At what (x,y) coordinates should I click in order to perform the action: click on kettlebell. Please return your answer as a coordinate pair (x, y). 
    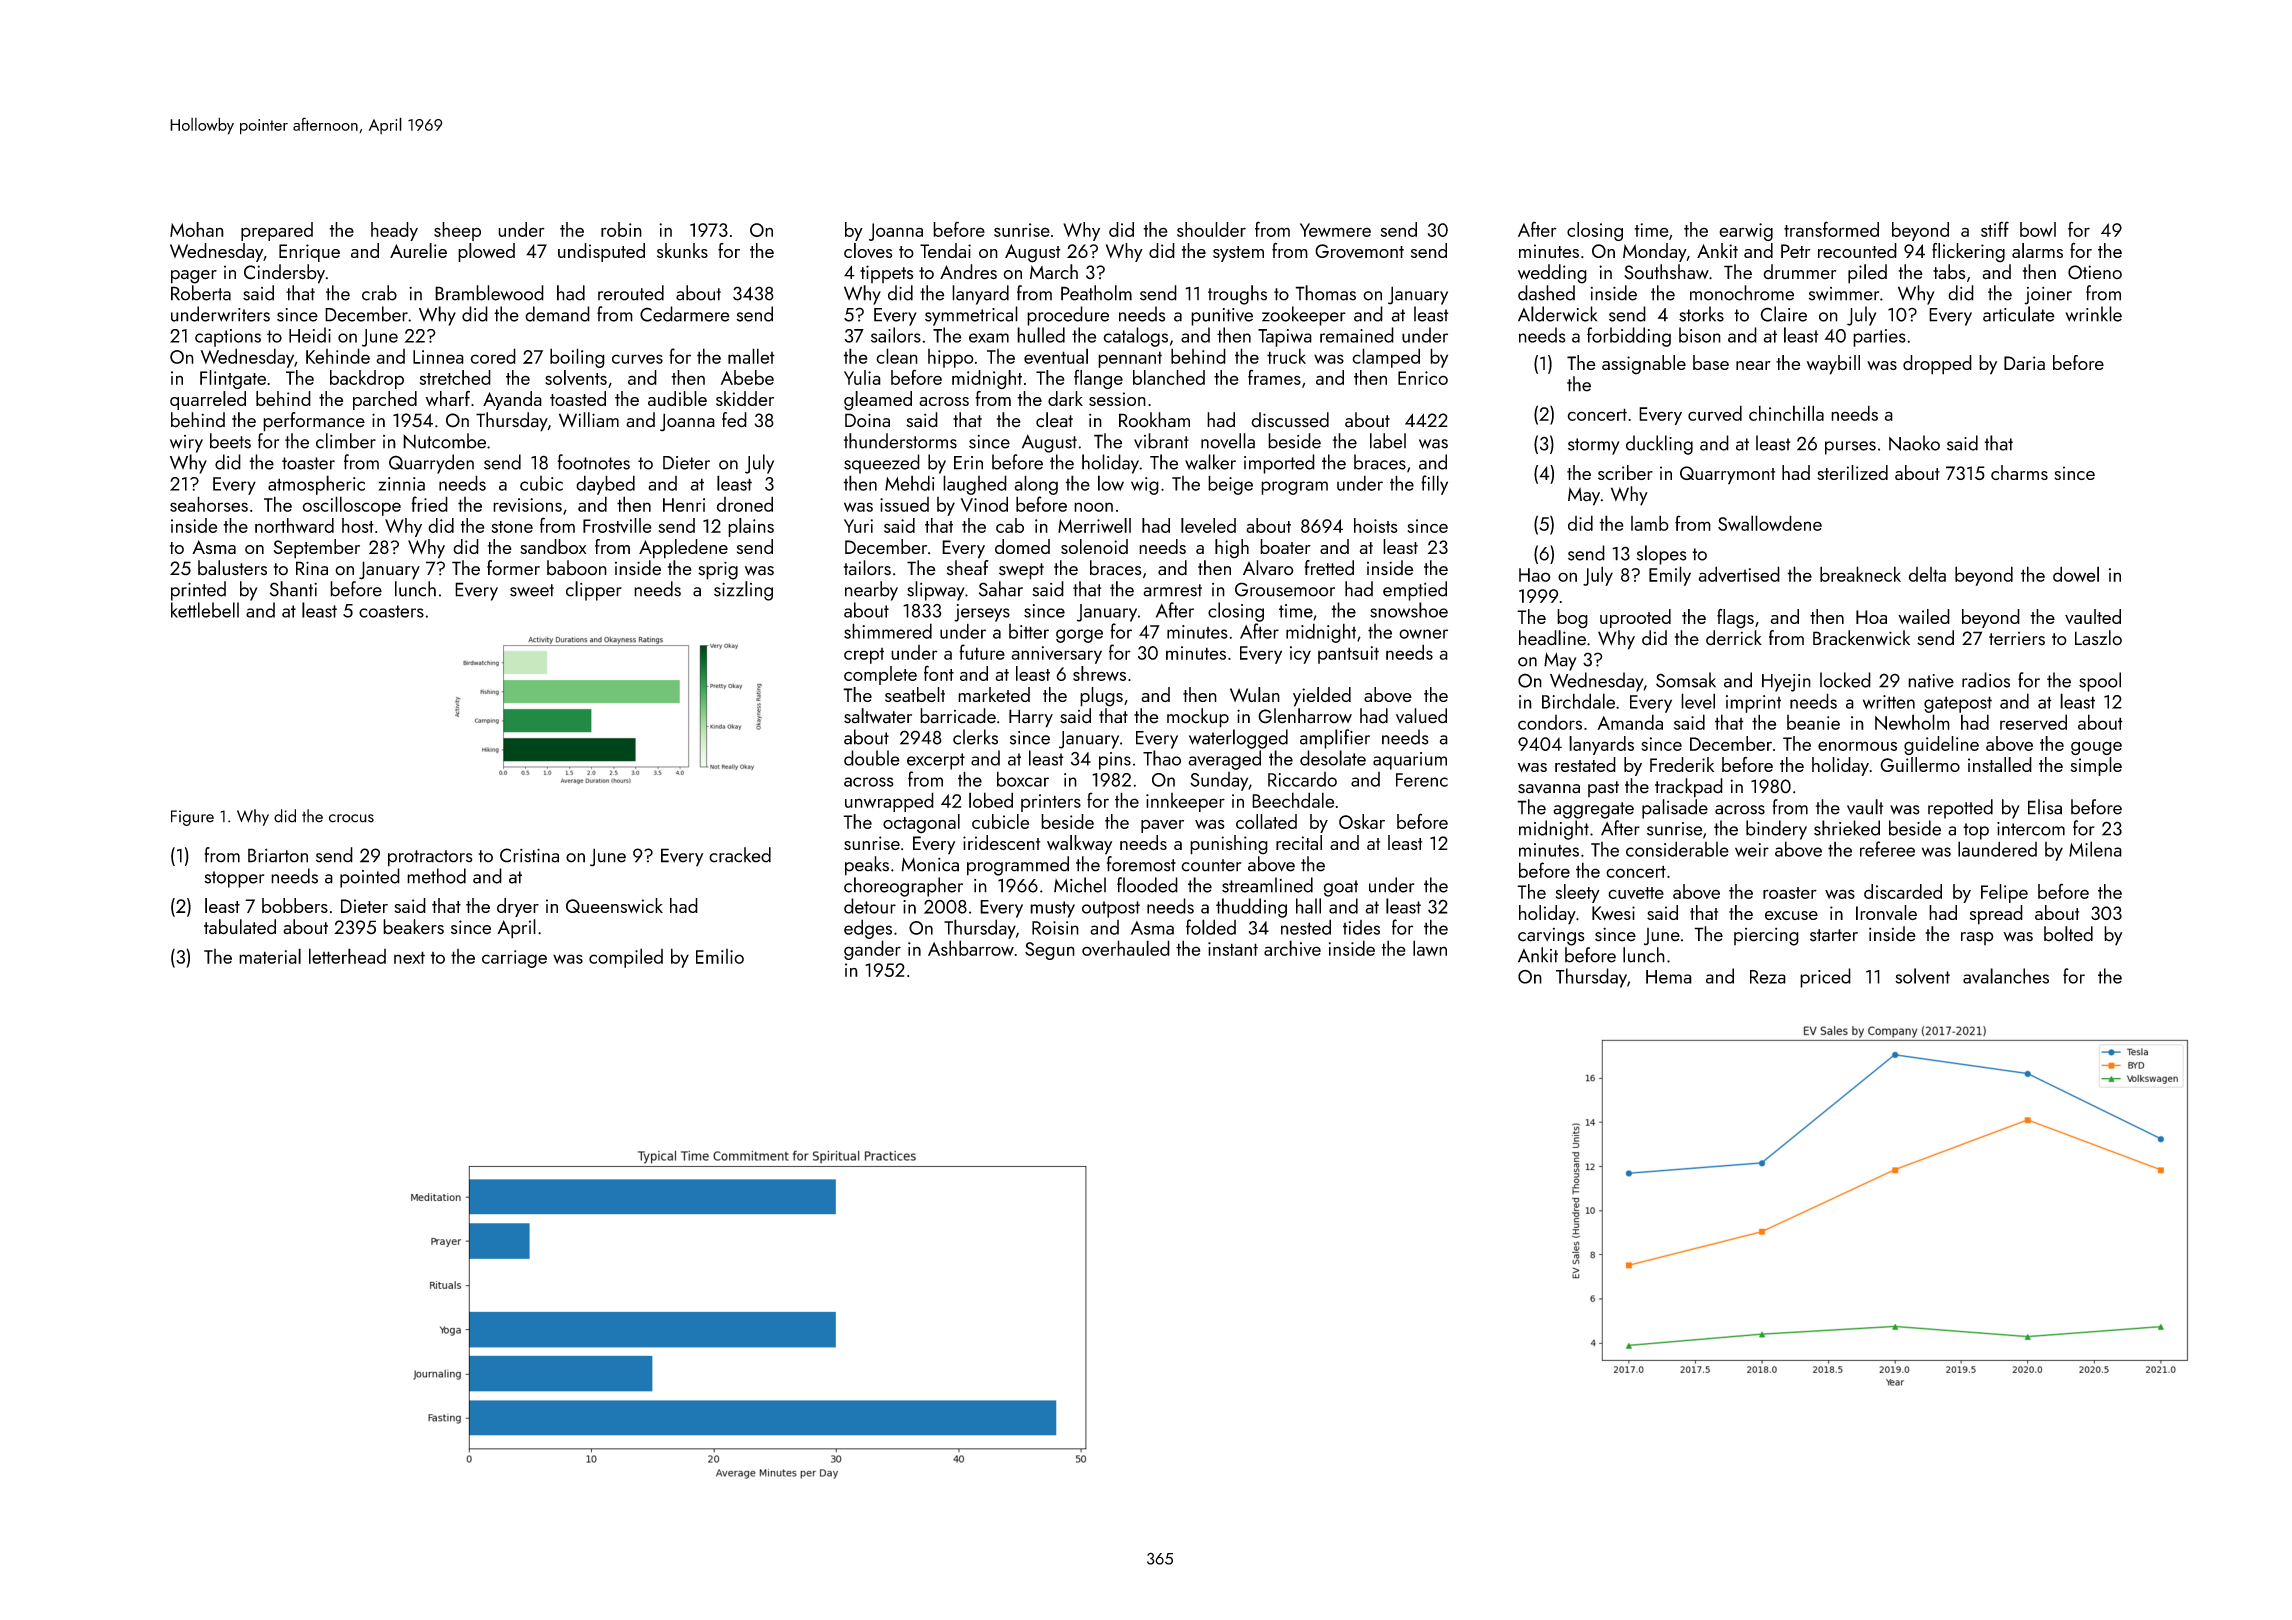
    Looking at the image, I should click on (205, 610).
